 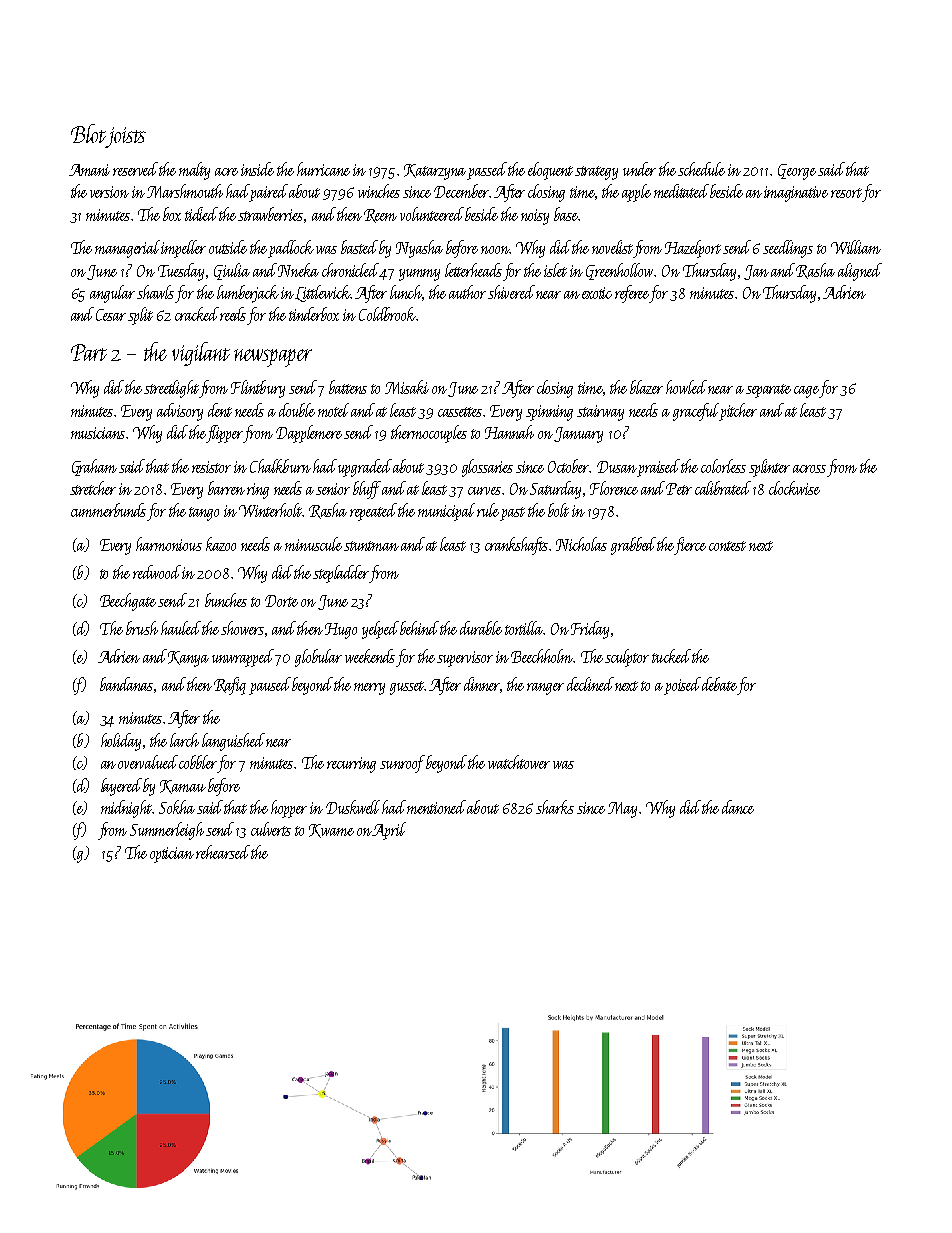 What do you see at coordinates (155, 292) in the document?
I see `shawls` at bounding box center [155, 292].
